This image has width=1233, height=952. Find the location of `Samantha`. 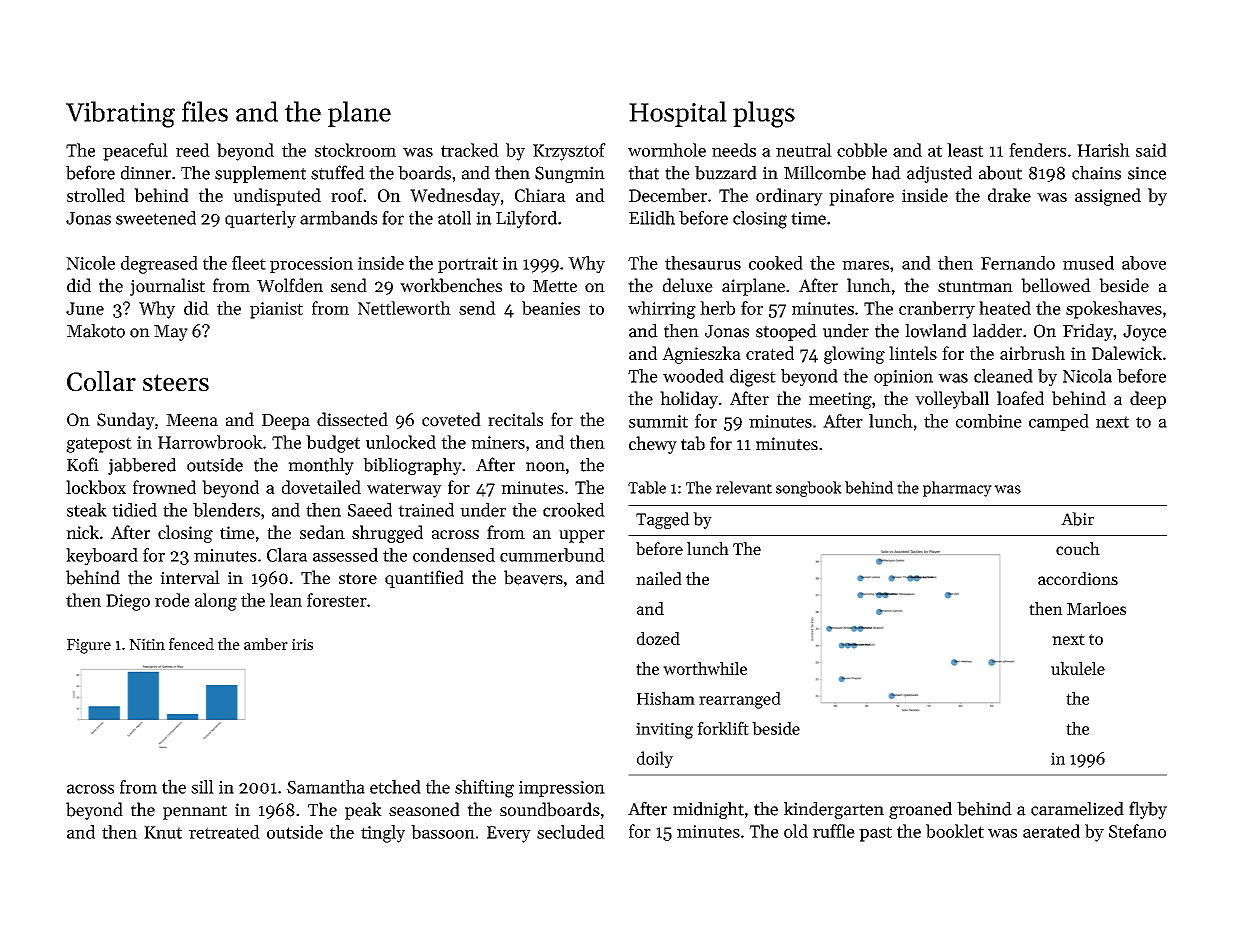

Samantha is located at coordinates (326, 787).
